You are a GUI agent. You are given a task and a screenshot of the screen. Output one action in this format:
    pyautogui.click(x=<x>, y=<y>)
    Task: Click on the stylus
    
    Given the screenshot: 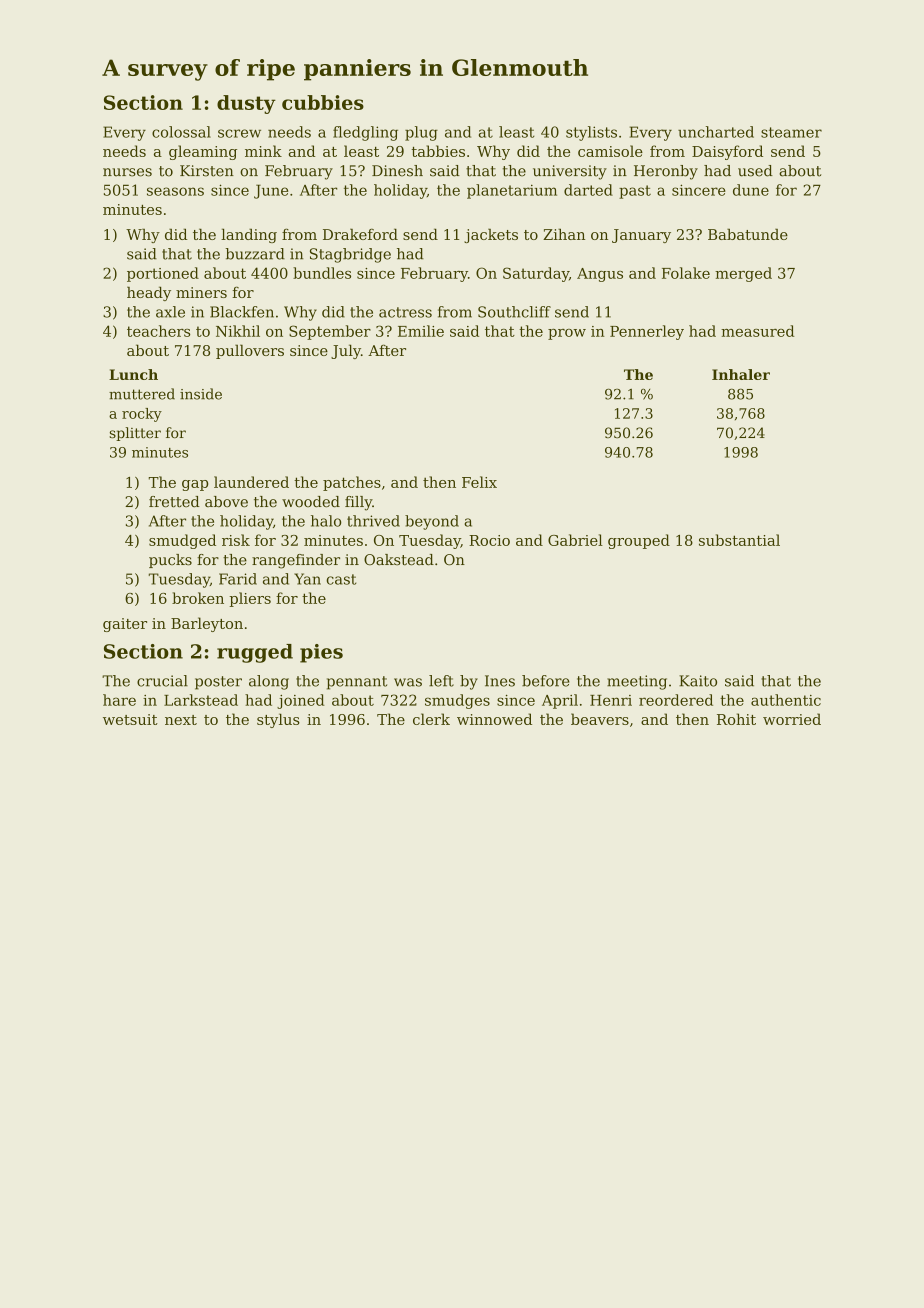 What is the action you would take?
    pyautogui.click(x=278, y=721)
